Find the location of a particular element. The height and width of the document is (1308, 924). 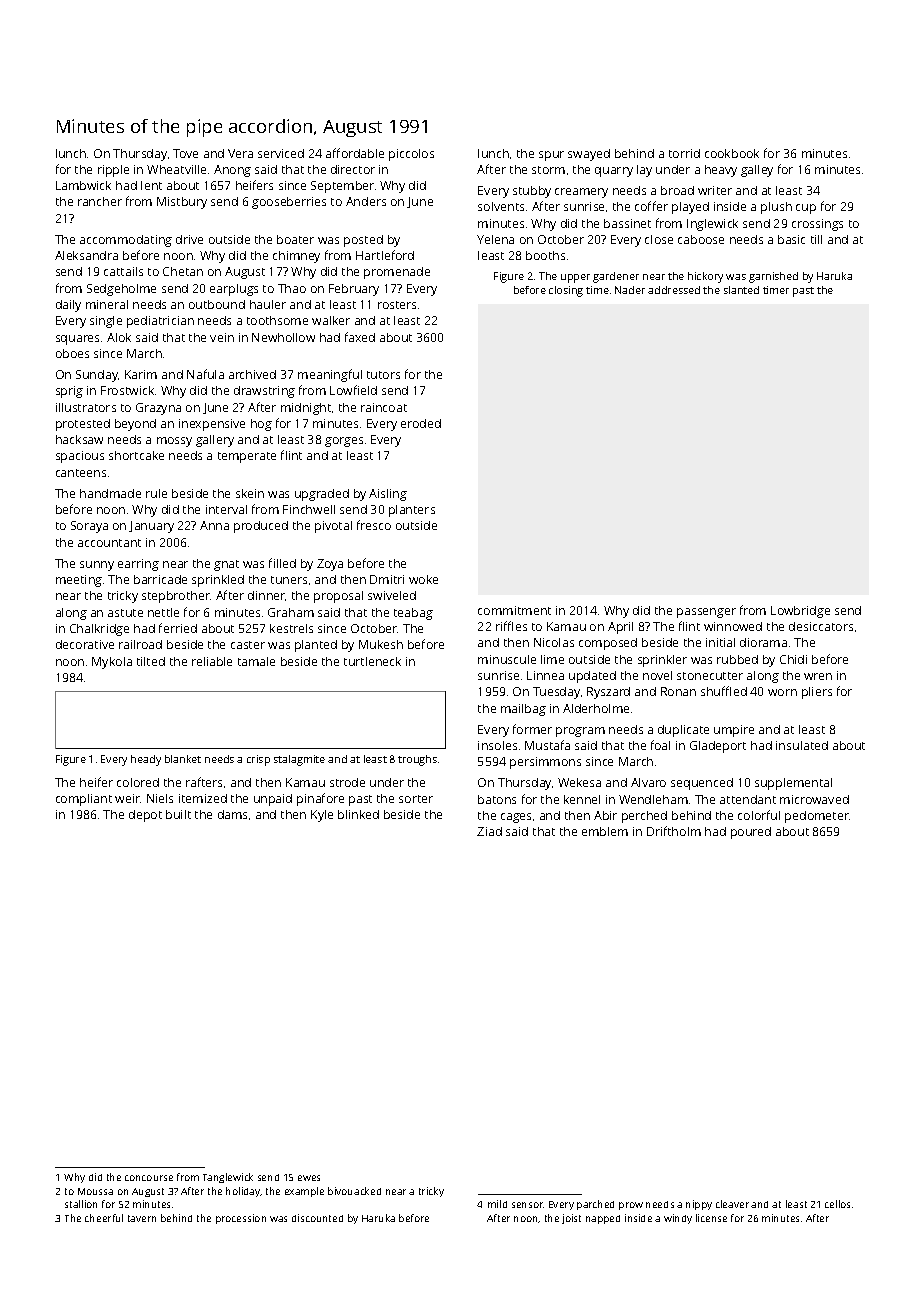

mild is located at coordinates (497, 1204).
